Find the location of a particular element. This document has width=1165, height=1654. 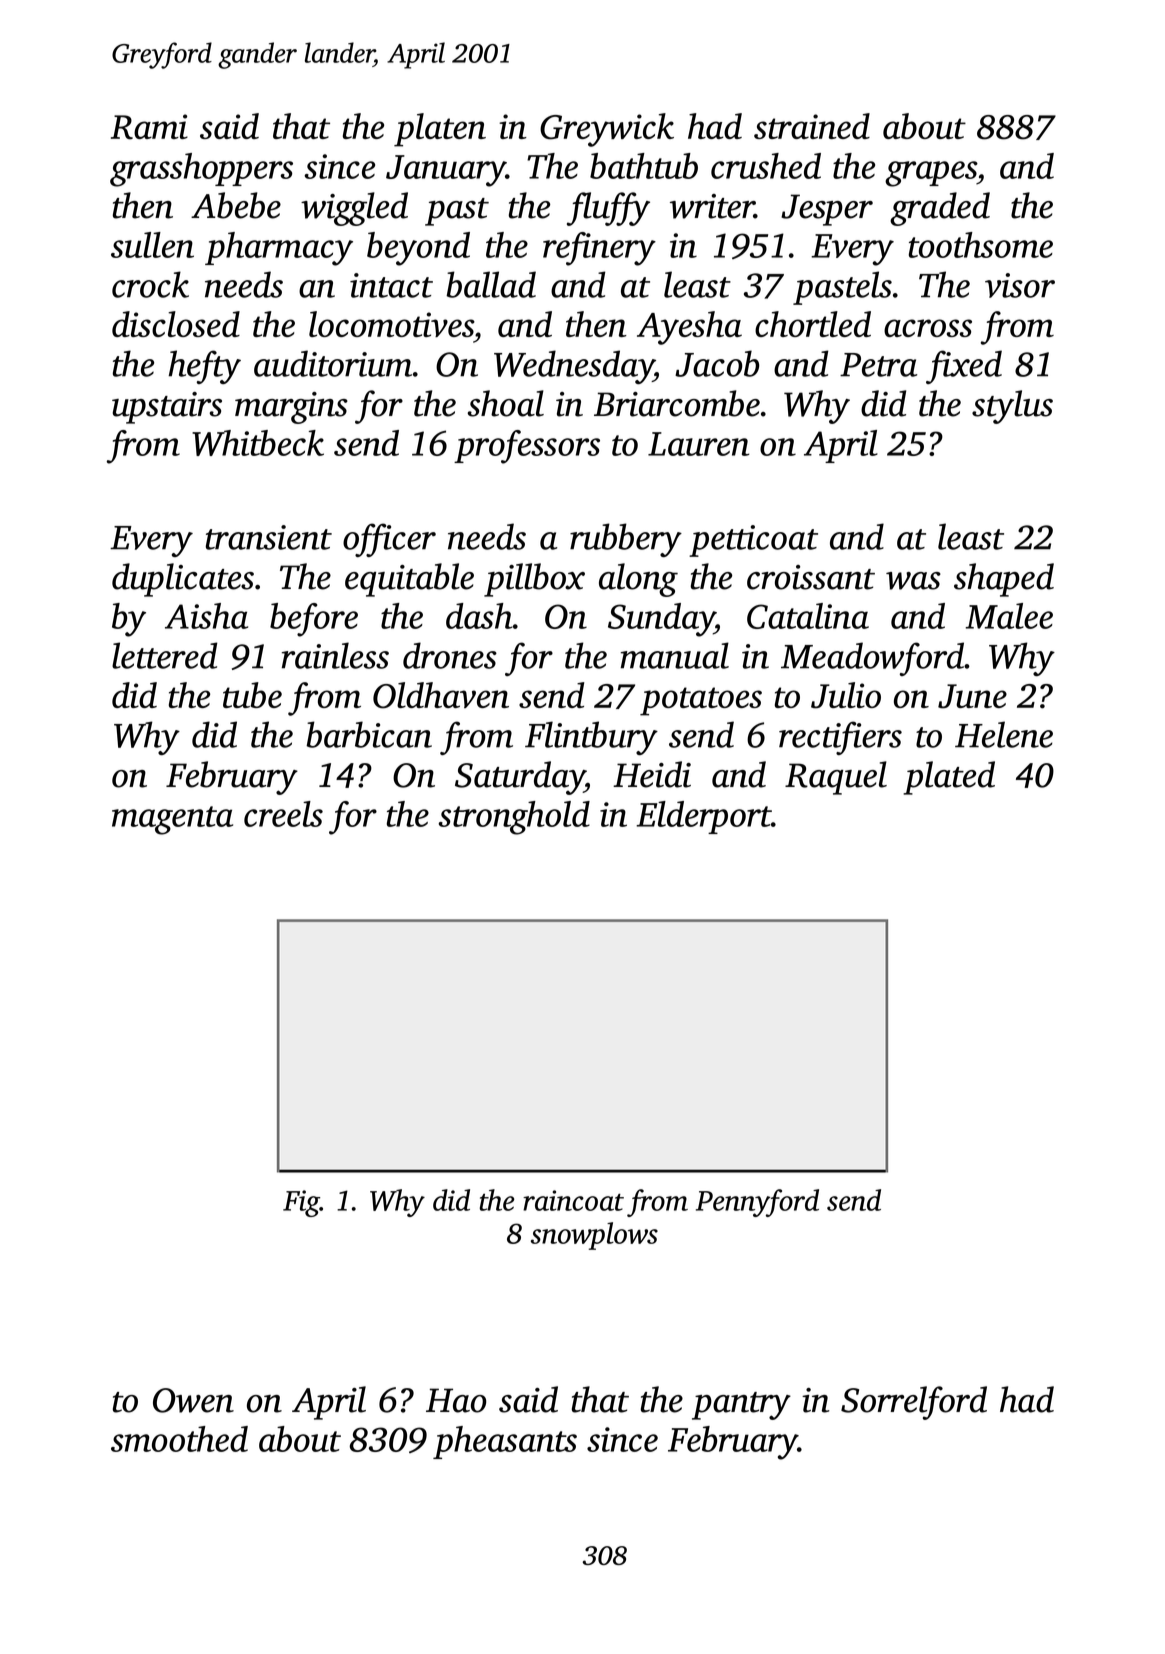

raincoat is located at coordinates (573, 1200).
